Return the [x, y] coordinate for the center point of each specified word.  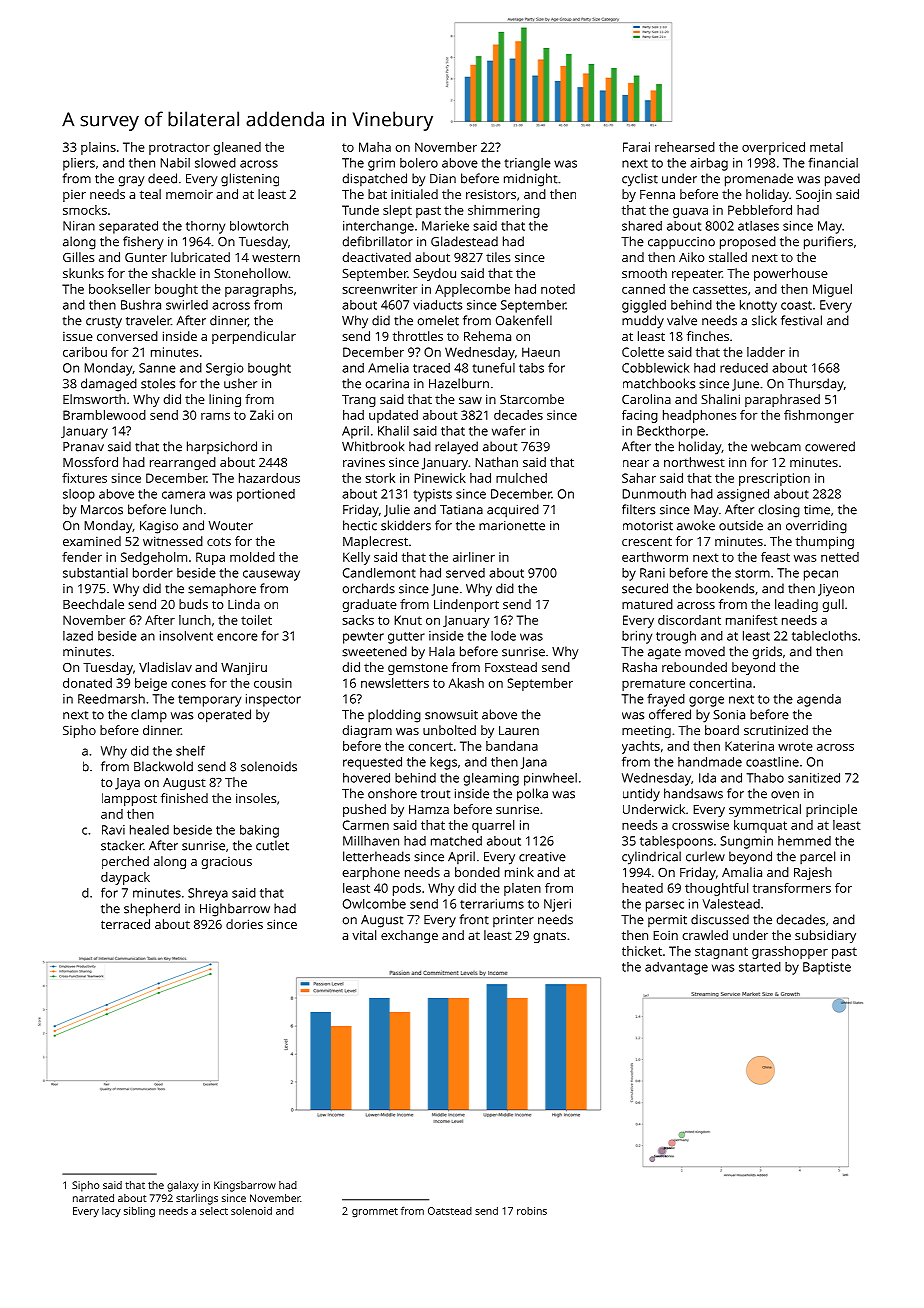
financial [833, 163]
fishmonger [819, 416]
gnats [549, 937]
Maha [375, 147]
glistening [250, 180]
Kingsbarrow [245, 1186]
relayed [456, 448]
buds [193, 604]
